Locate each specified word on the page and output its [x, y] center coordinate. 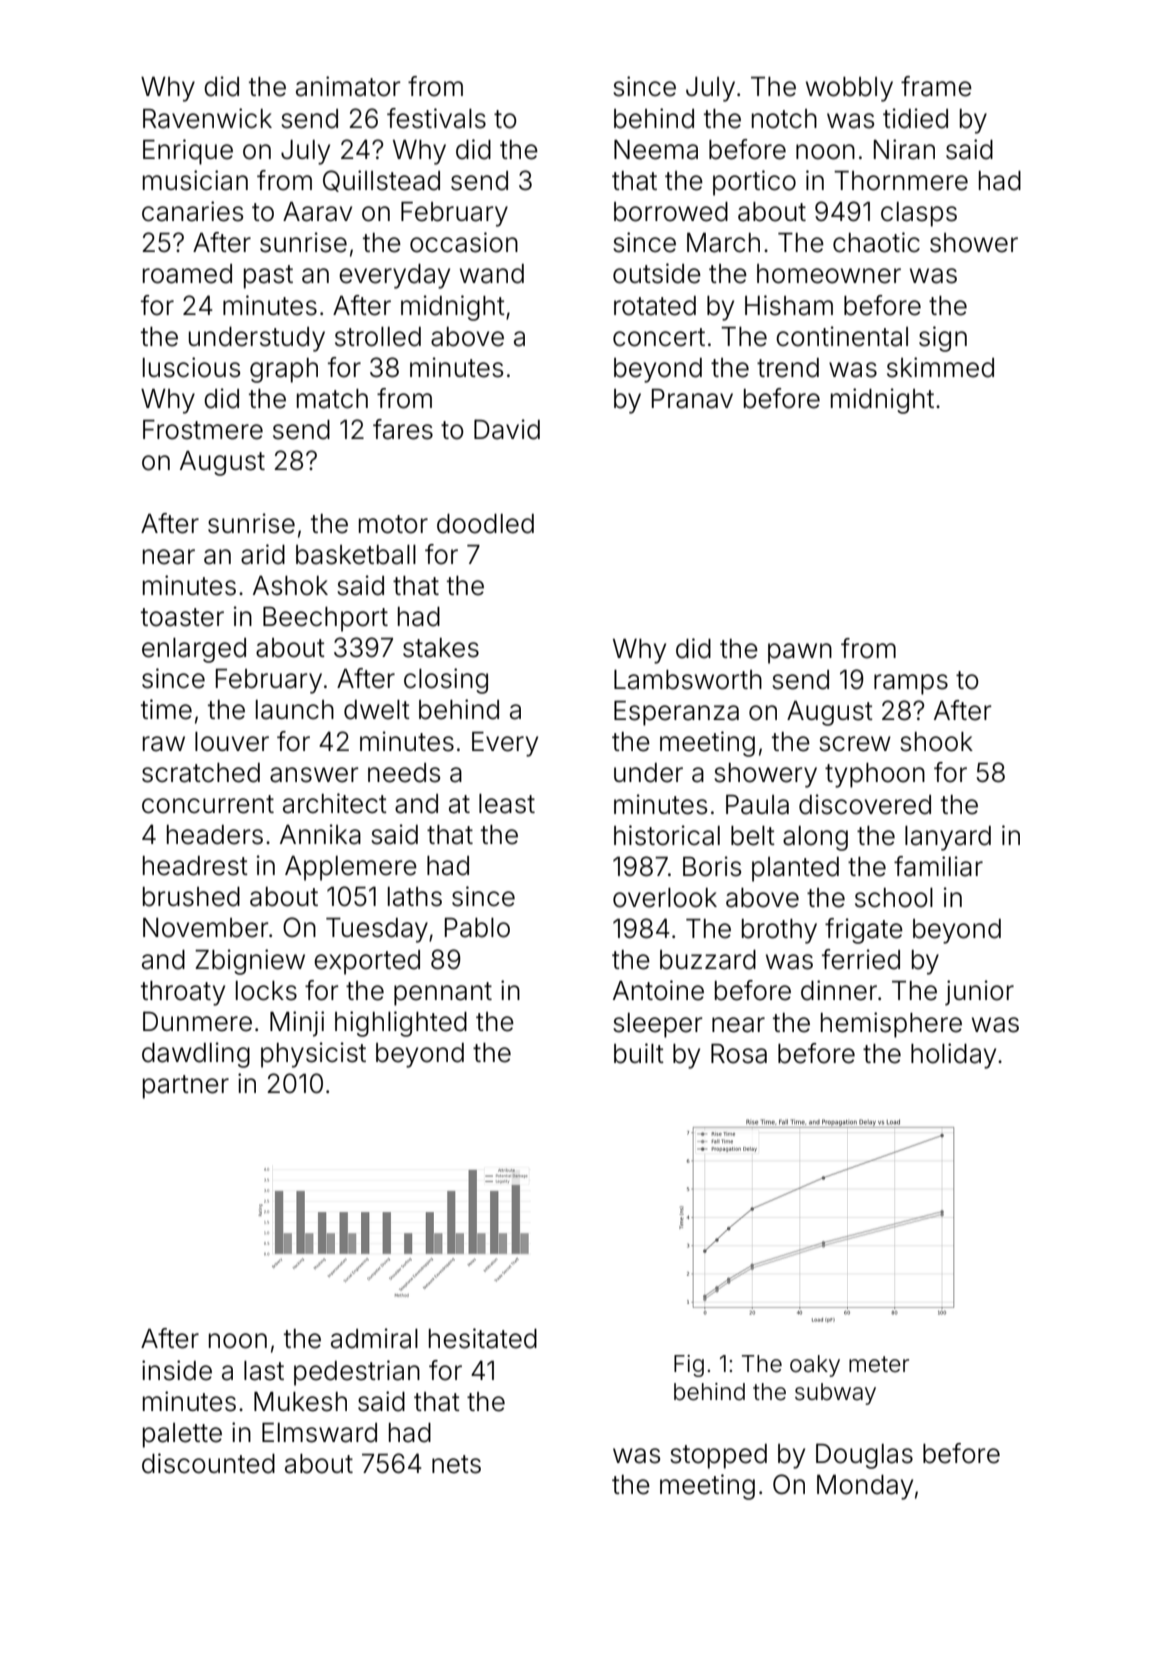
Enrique [188, 152]
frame [936, 86]
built [639, 1053]
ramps [911, 684]
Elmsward [319, 1433]
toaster [182, 617]
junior [979, 993]
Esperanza [676, 713]
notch [784, 119]
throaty [183, 993]
